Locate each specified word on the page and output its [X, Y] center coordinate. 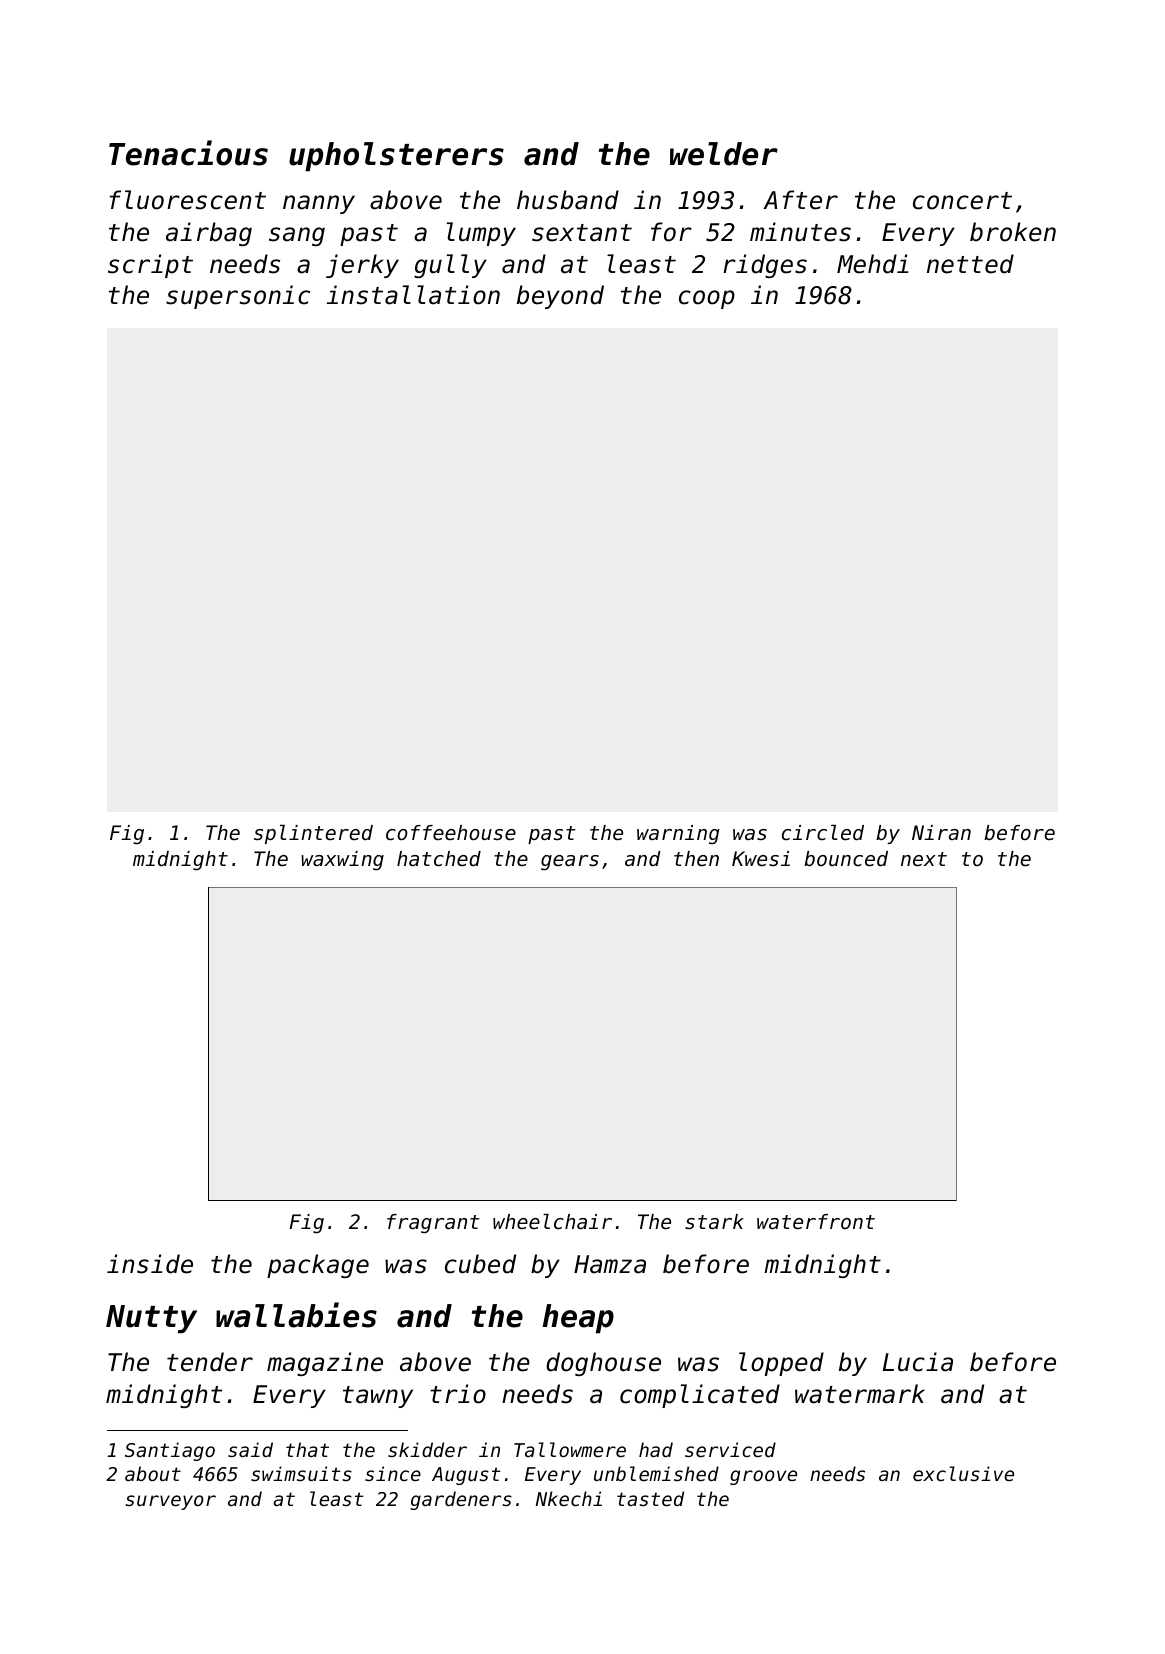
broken [1013, 232]
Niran [941, 832]
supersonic [238, 297]
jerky [362, 266]
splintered [313, 834]
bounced [846, 859]
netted [970, 264]
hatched [439, 859]
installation [413, 295]
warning [678, 834]
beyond [560, 297]
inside [150, 1264]
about [153, 1473]
